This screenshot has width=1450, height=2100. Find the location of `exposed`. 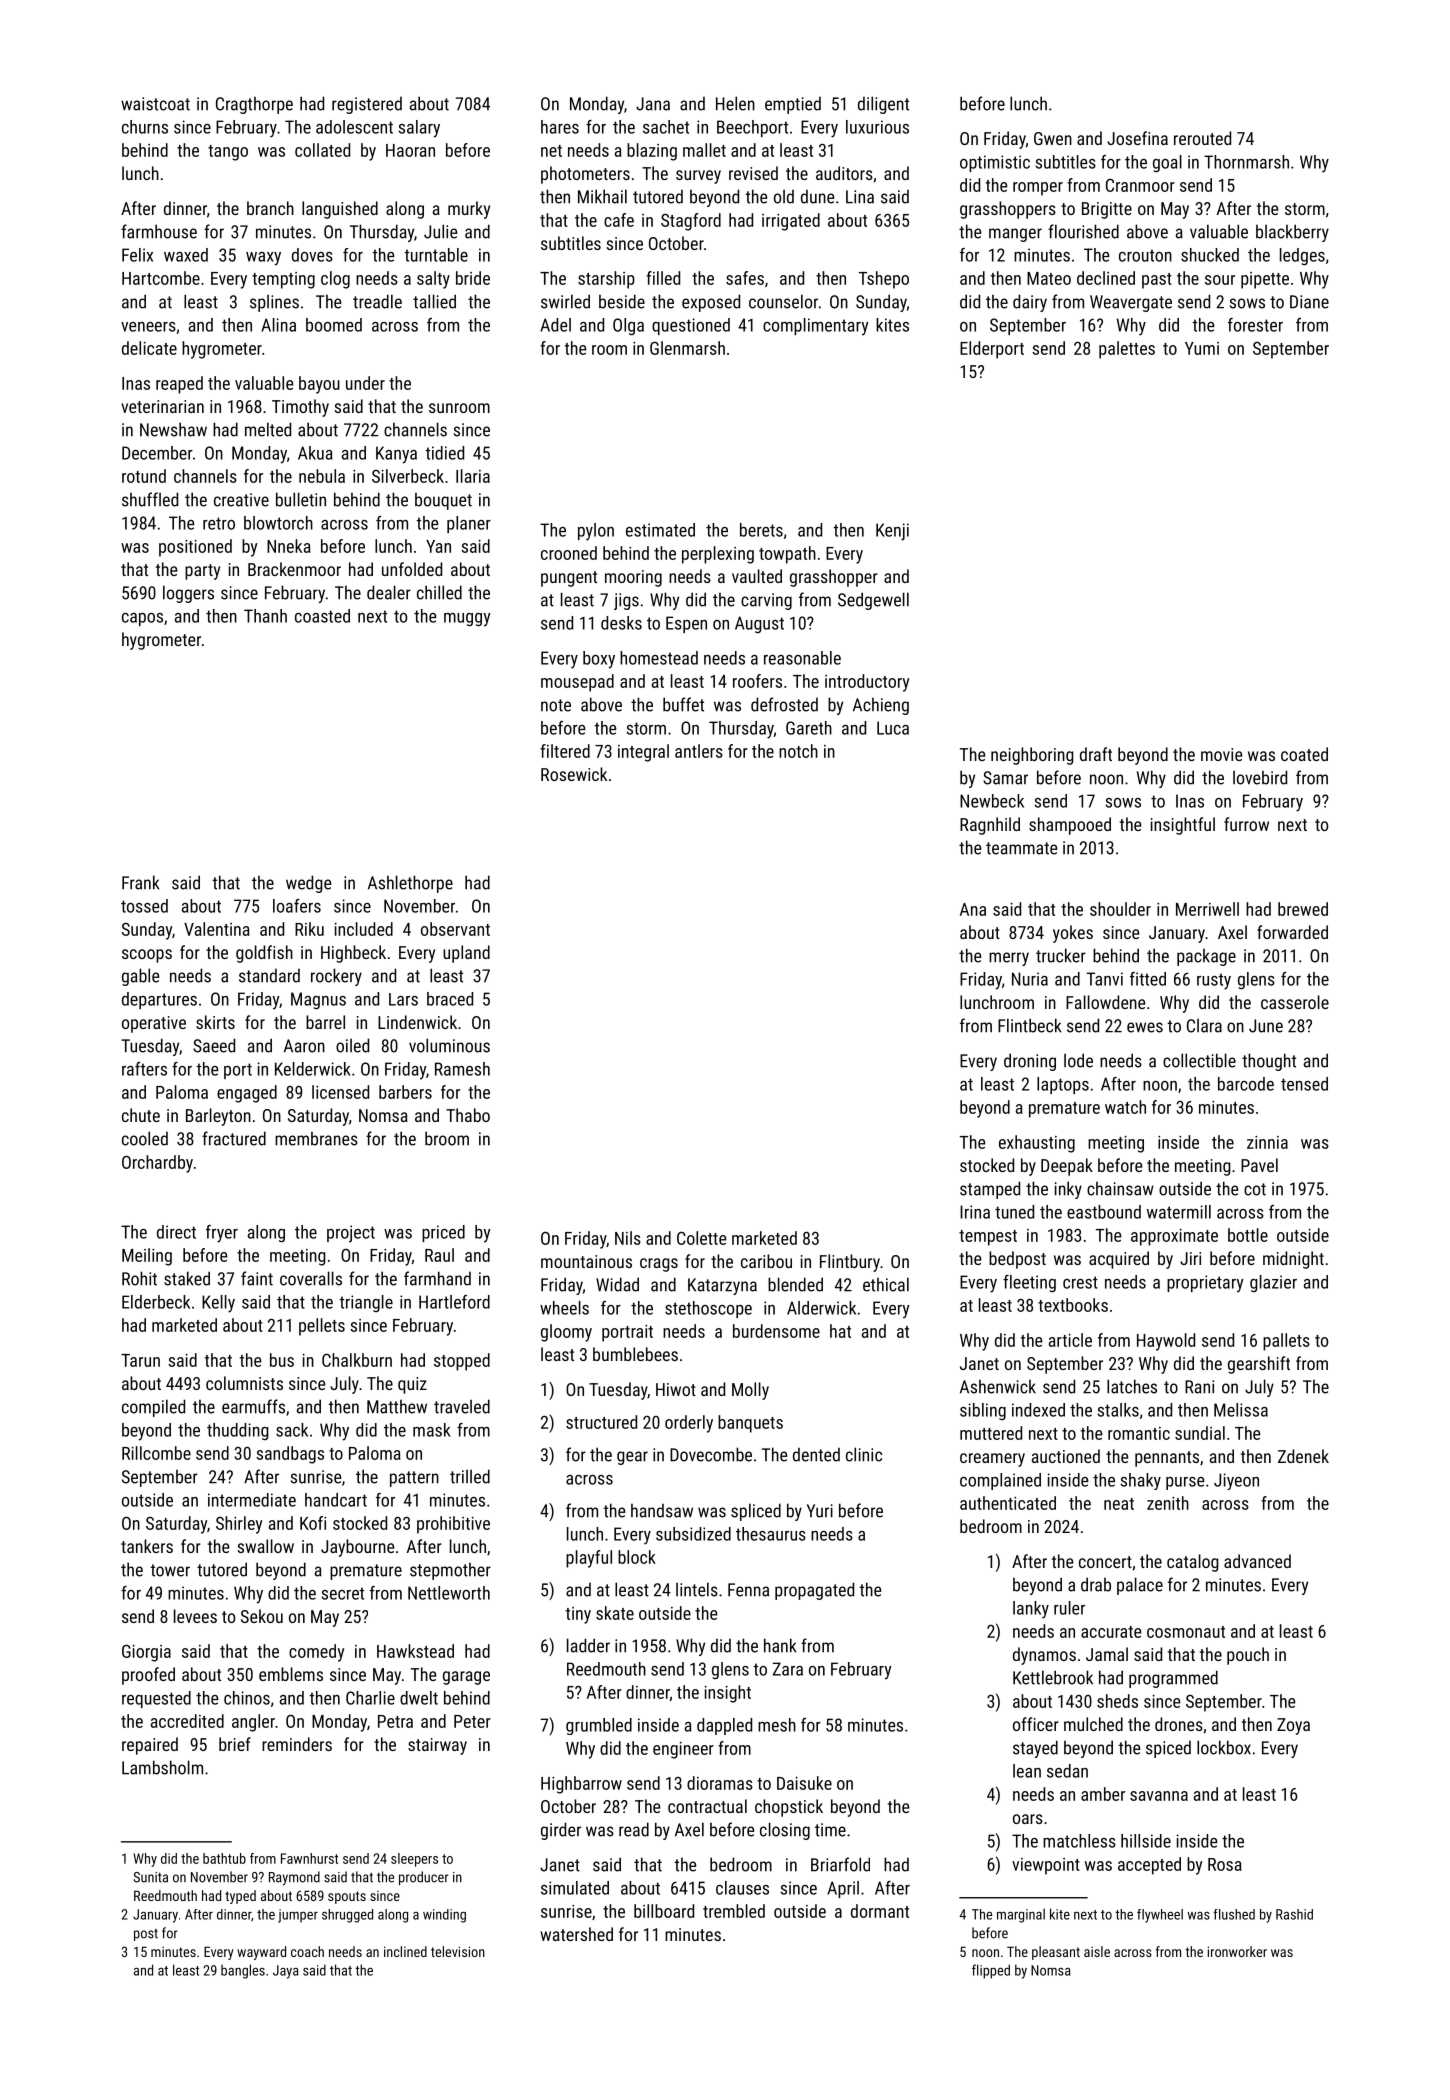

exposed is located at coordinates (711, 303).
